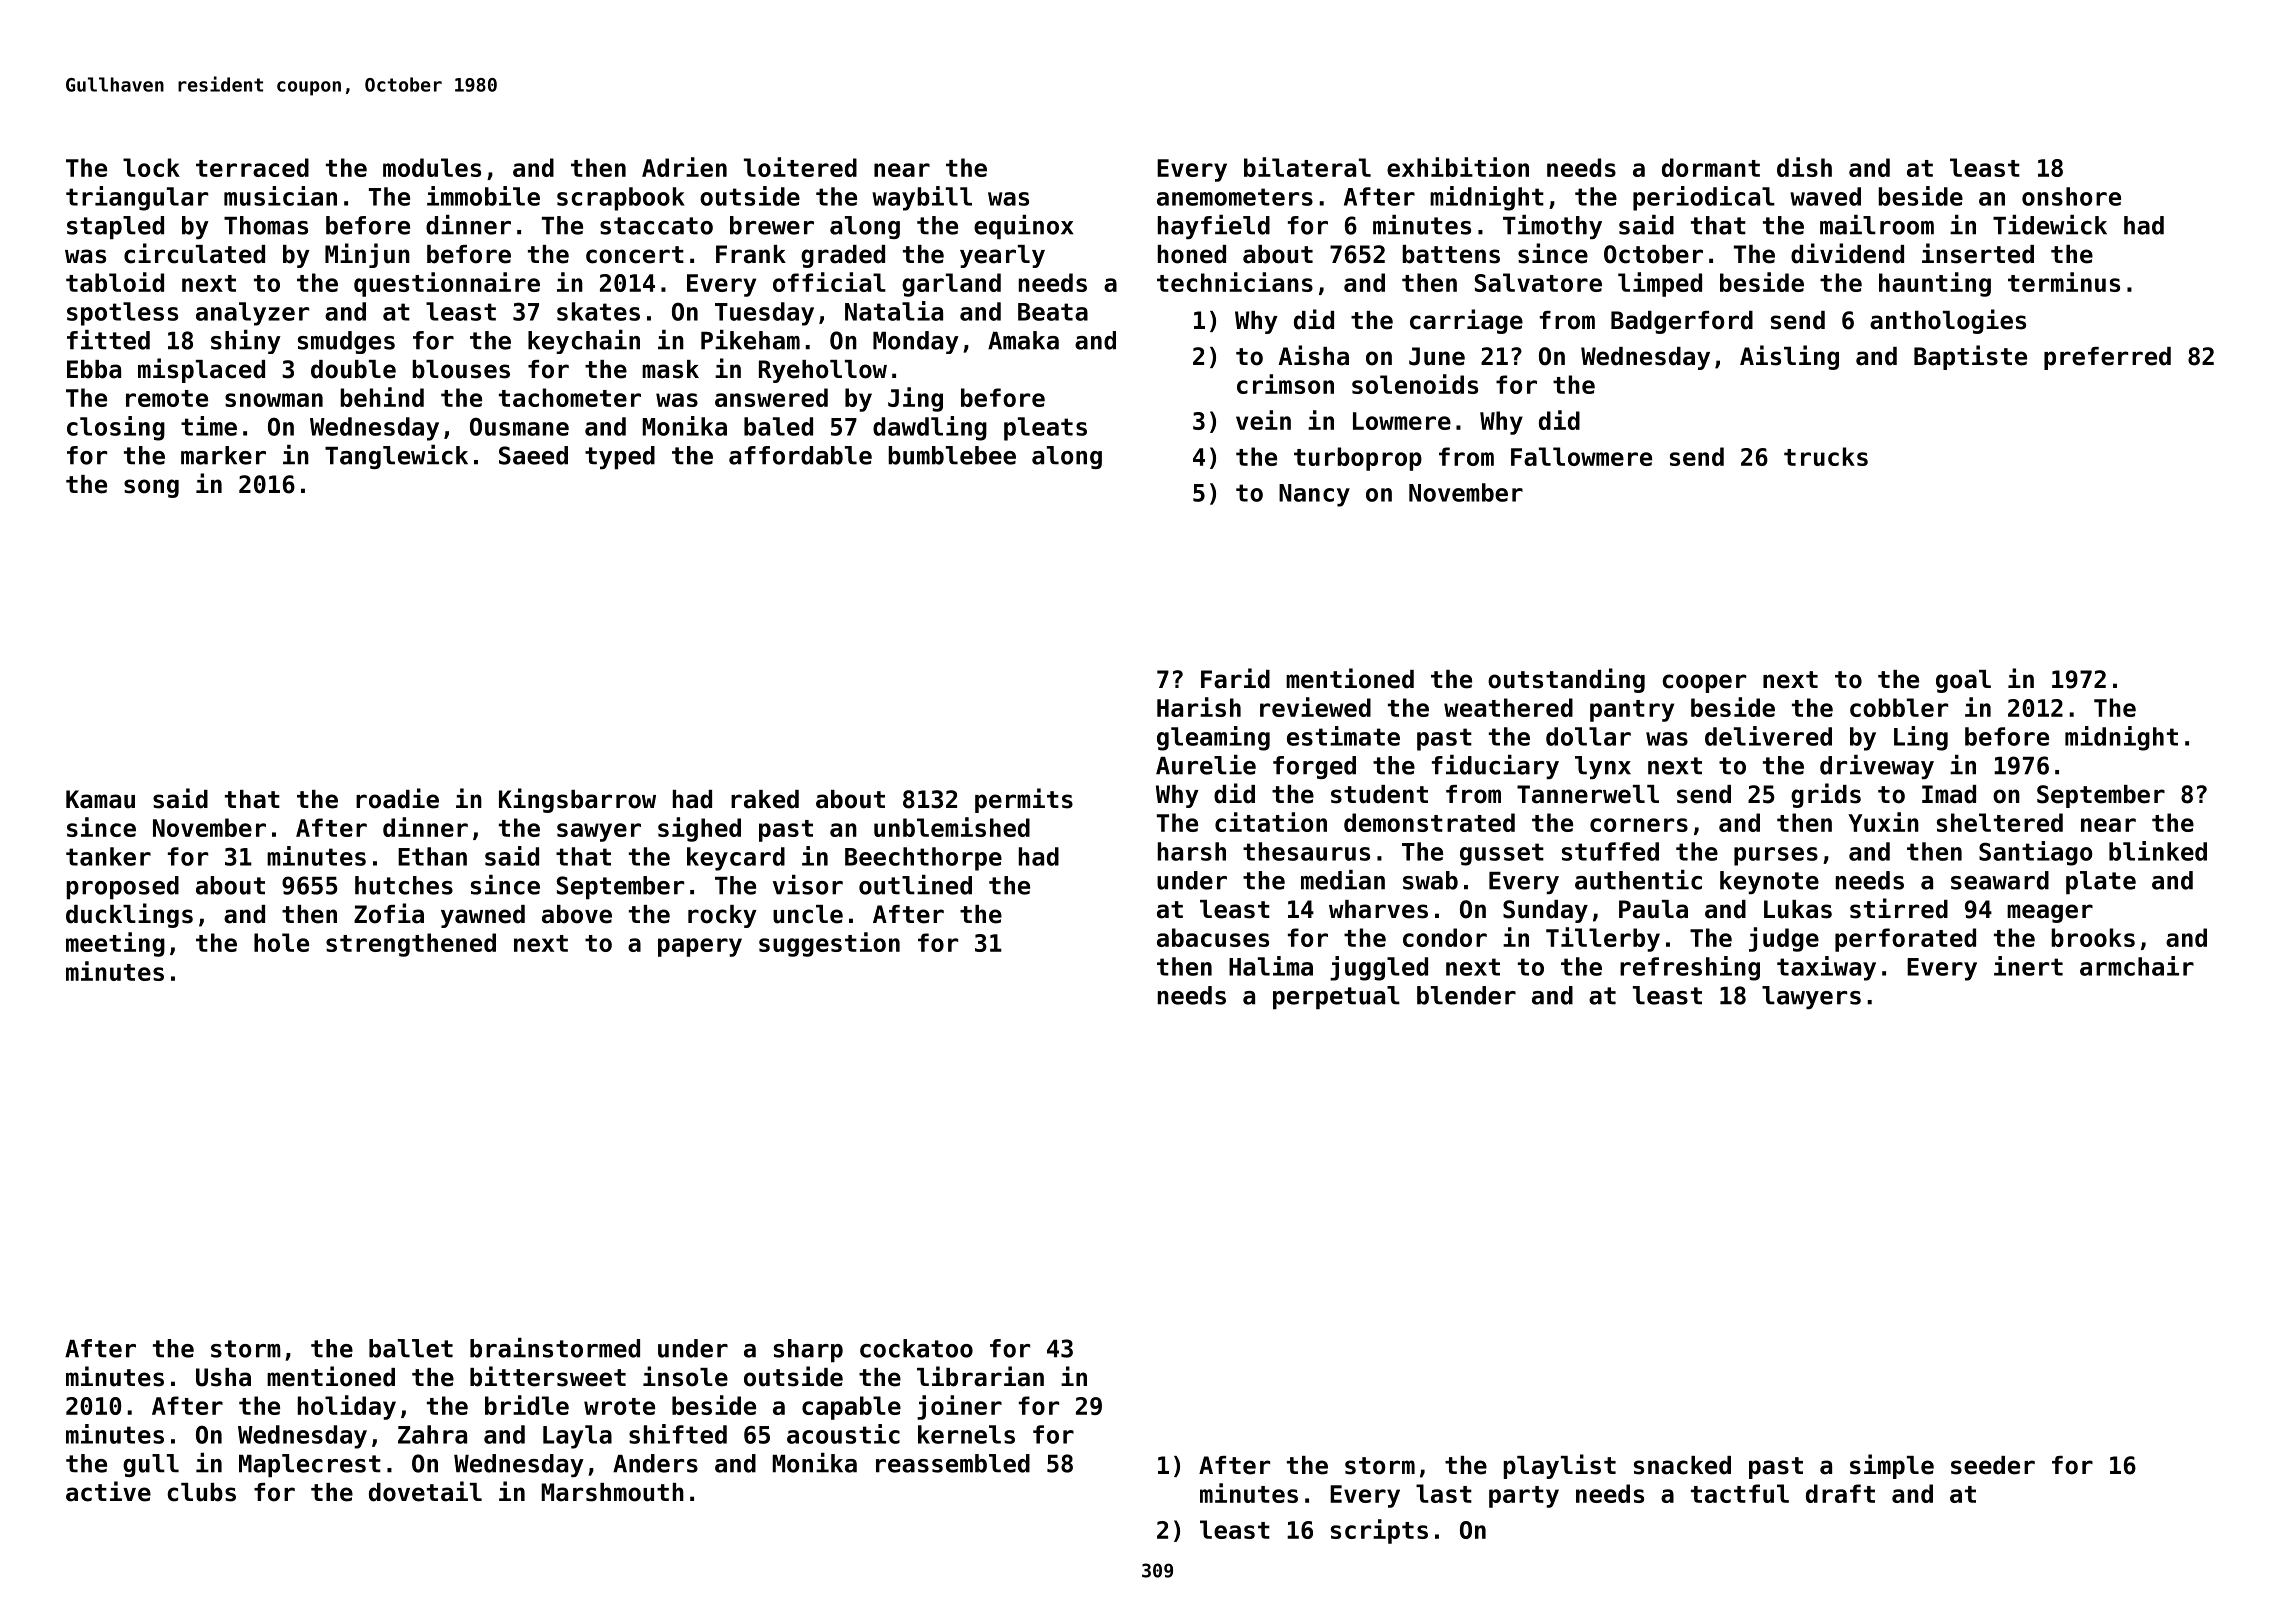 Image resolution: width=2282 pixels, height=1614 pixels. I want to click on holiday, so click(347, 1407).
